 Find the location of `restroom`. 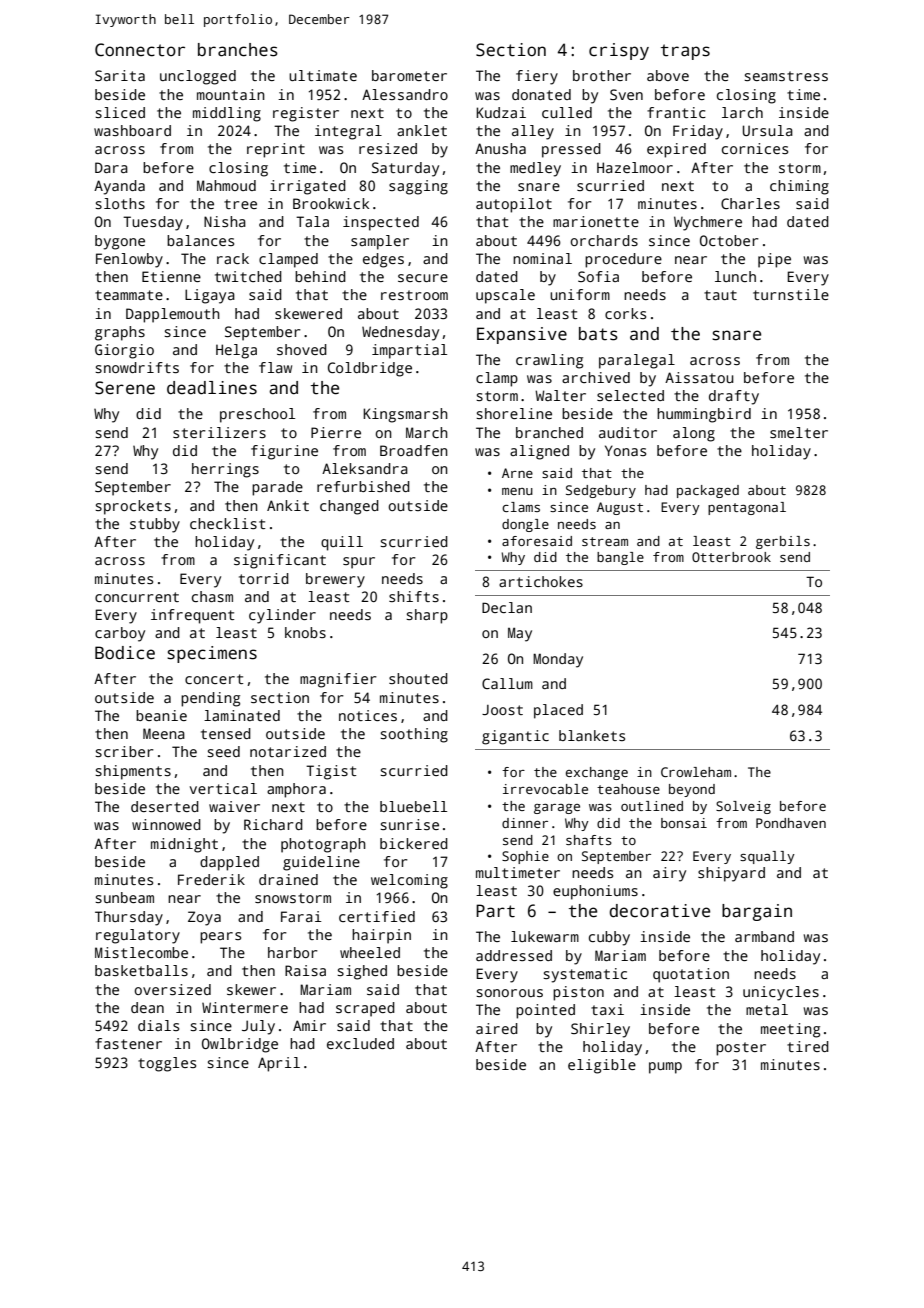

restroom is located at coordinates (414, 295).
